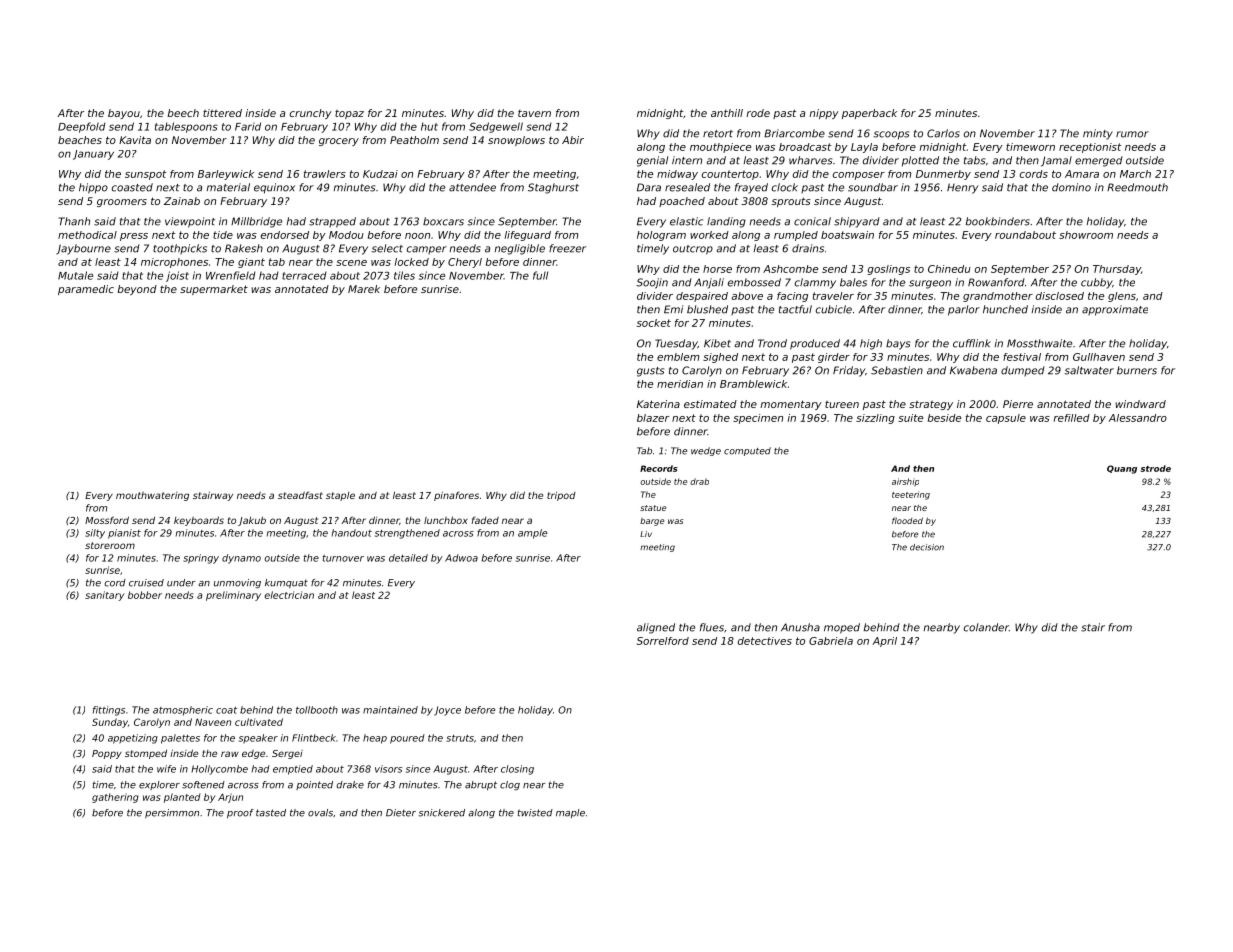  I want to click on paperback, so click(869, 114).
